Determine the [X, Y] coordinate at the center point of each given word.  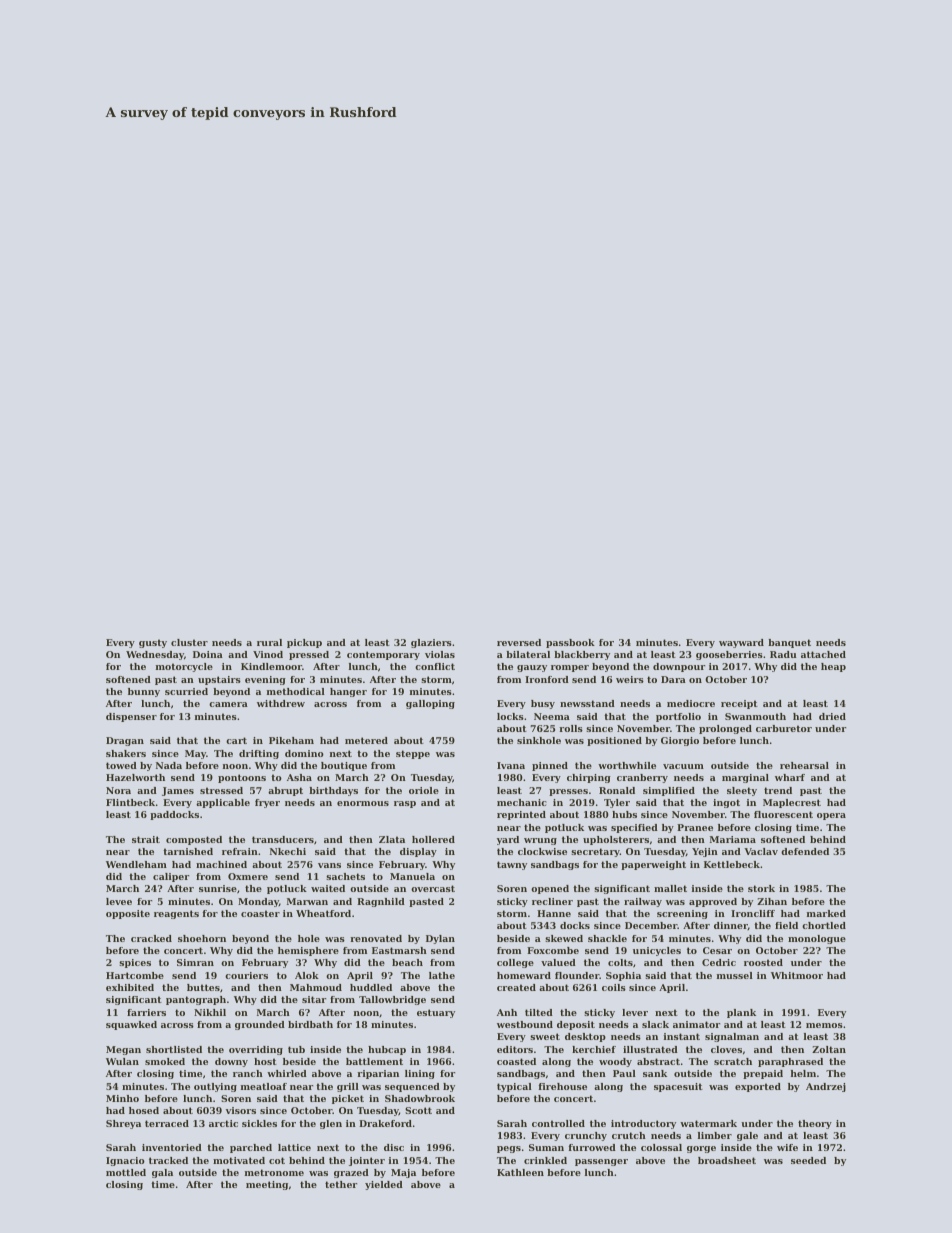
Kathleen [520, 1172]
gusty [153, 643]
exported [758, 1087]
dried [832, 716]
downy [231, 1062]
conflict [435, 666]
